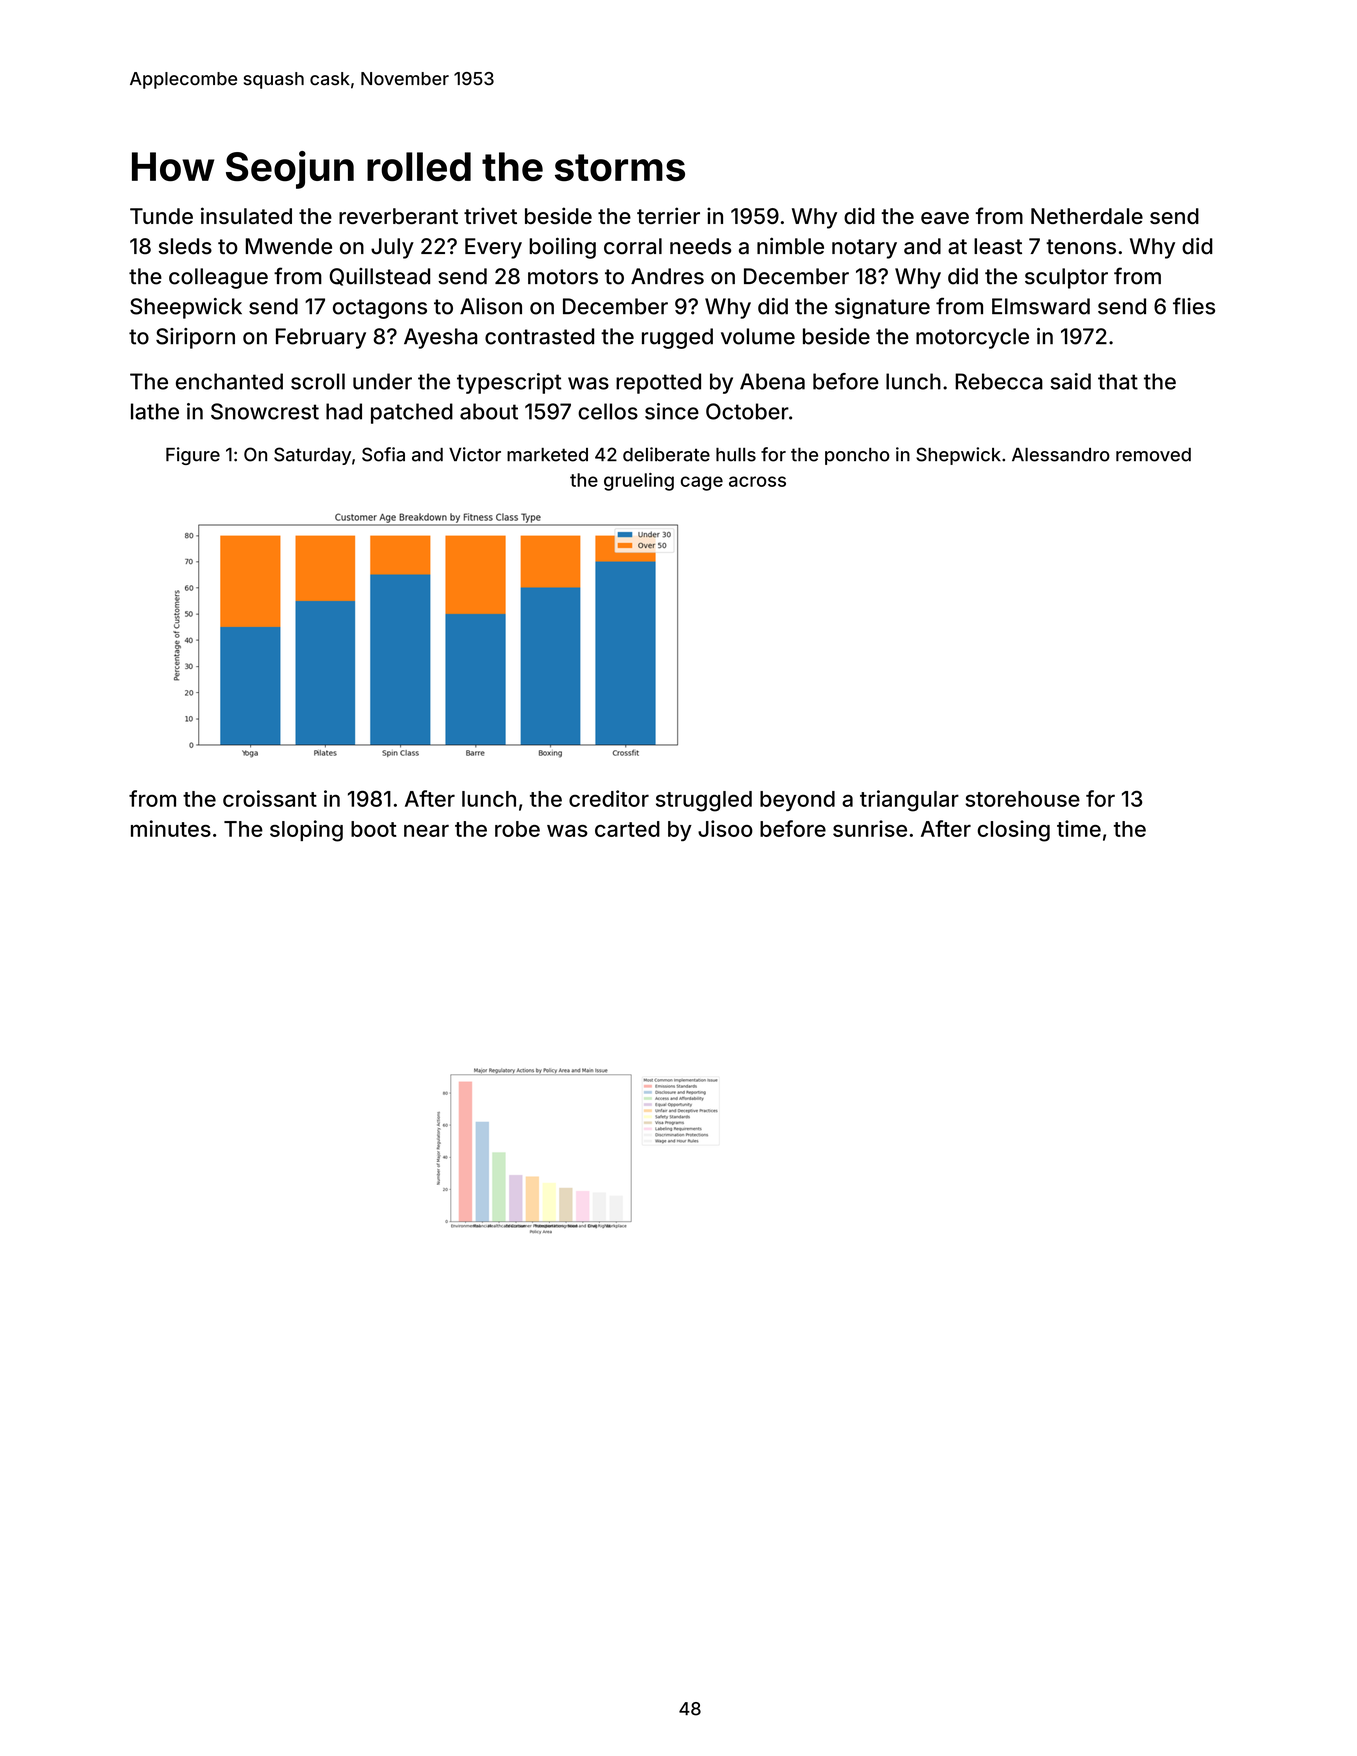 Image resolution: width=1357 pixels, height=1756 pixels. I want to click on sloping, so click(306, 831).
